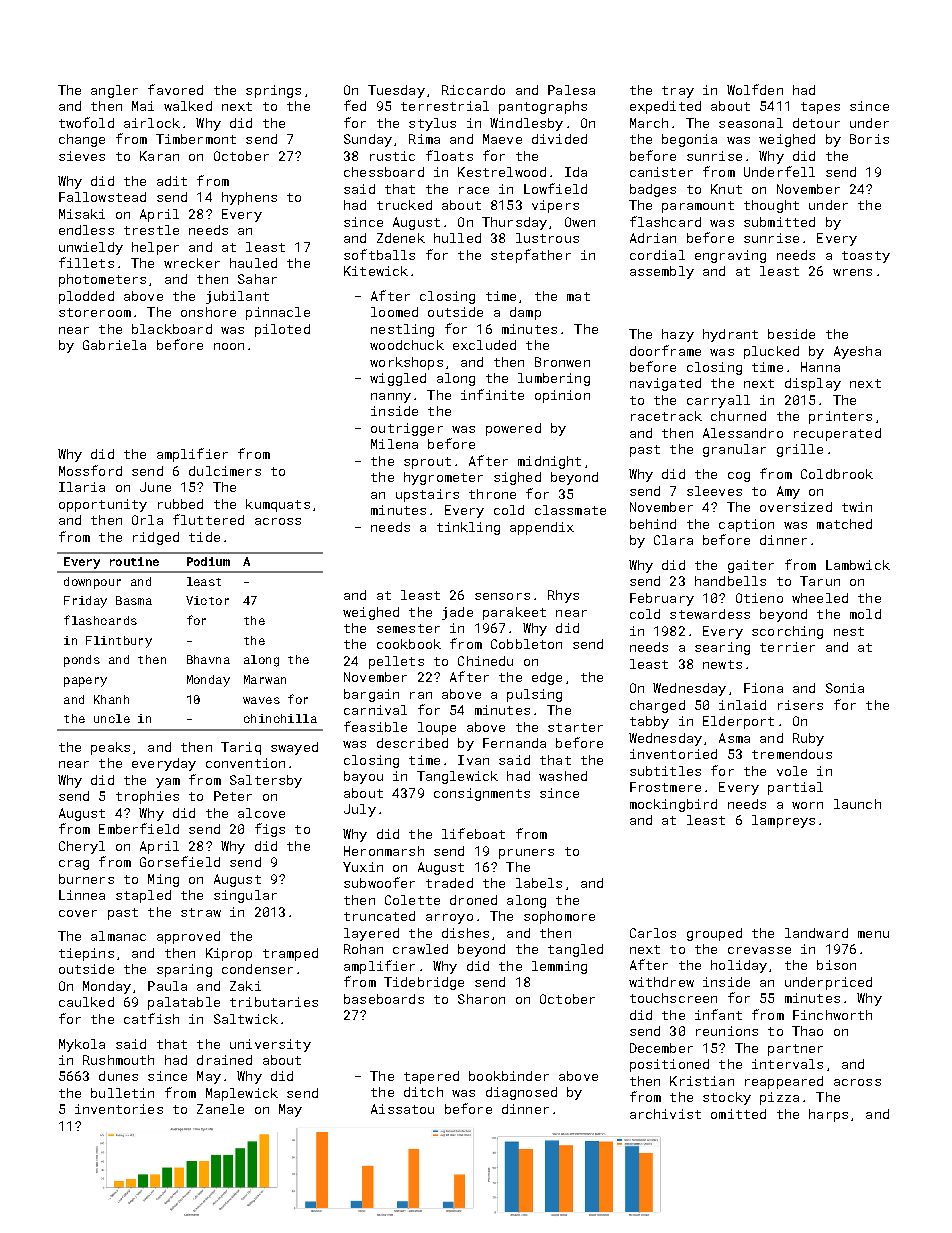 Image resolution: width=952 pixels, height=1233 pixels. Describe the element at coordinates (394, 444) in the image. I see `Milena` at that location.
